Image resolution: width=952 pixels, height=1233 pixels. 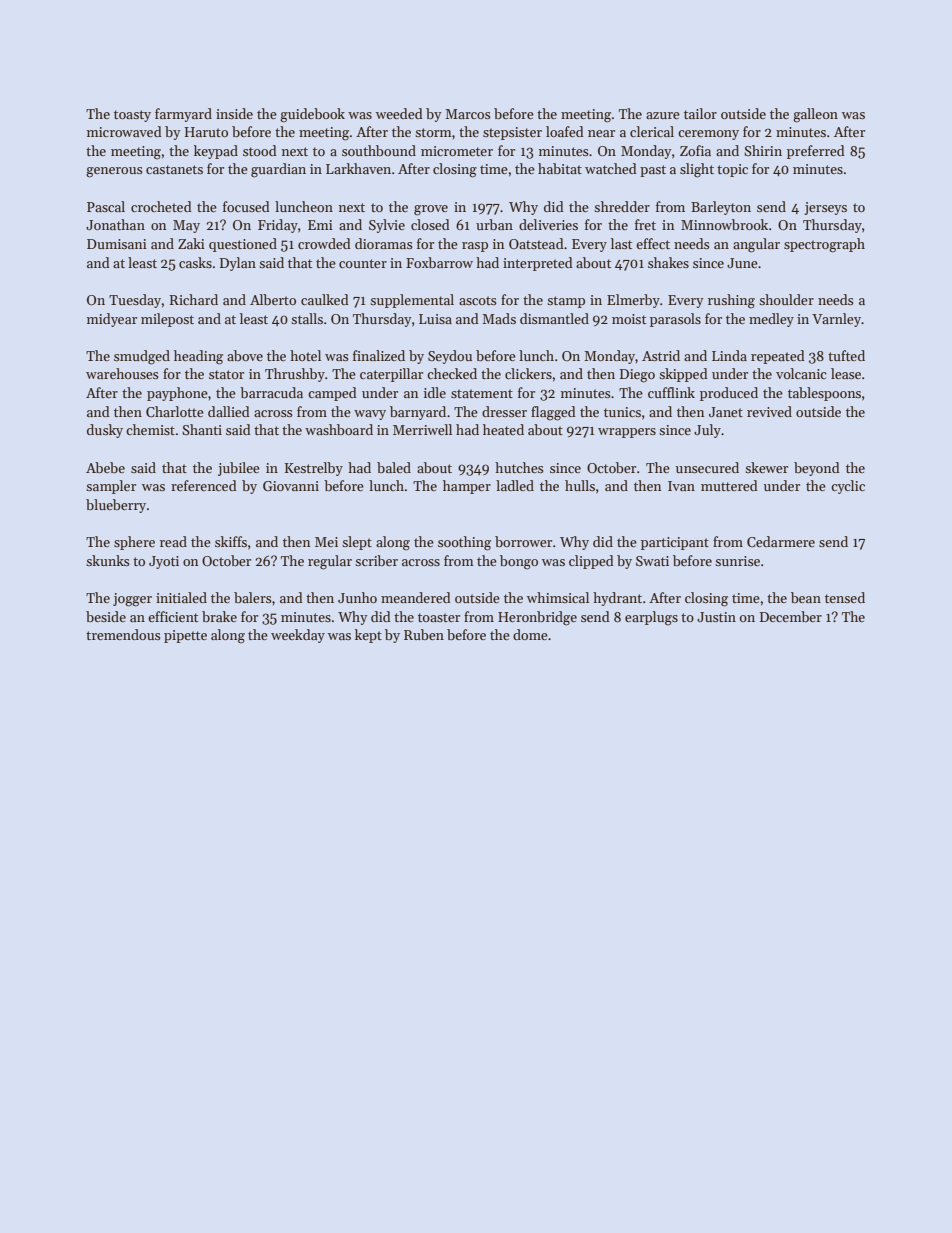 I want to click on Haruto, so click(x=206, y=132).
